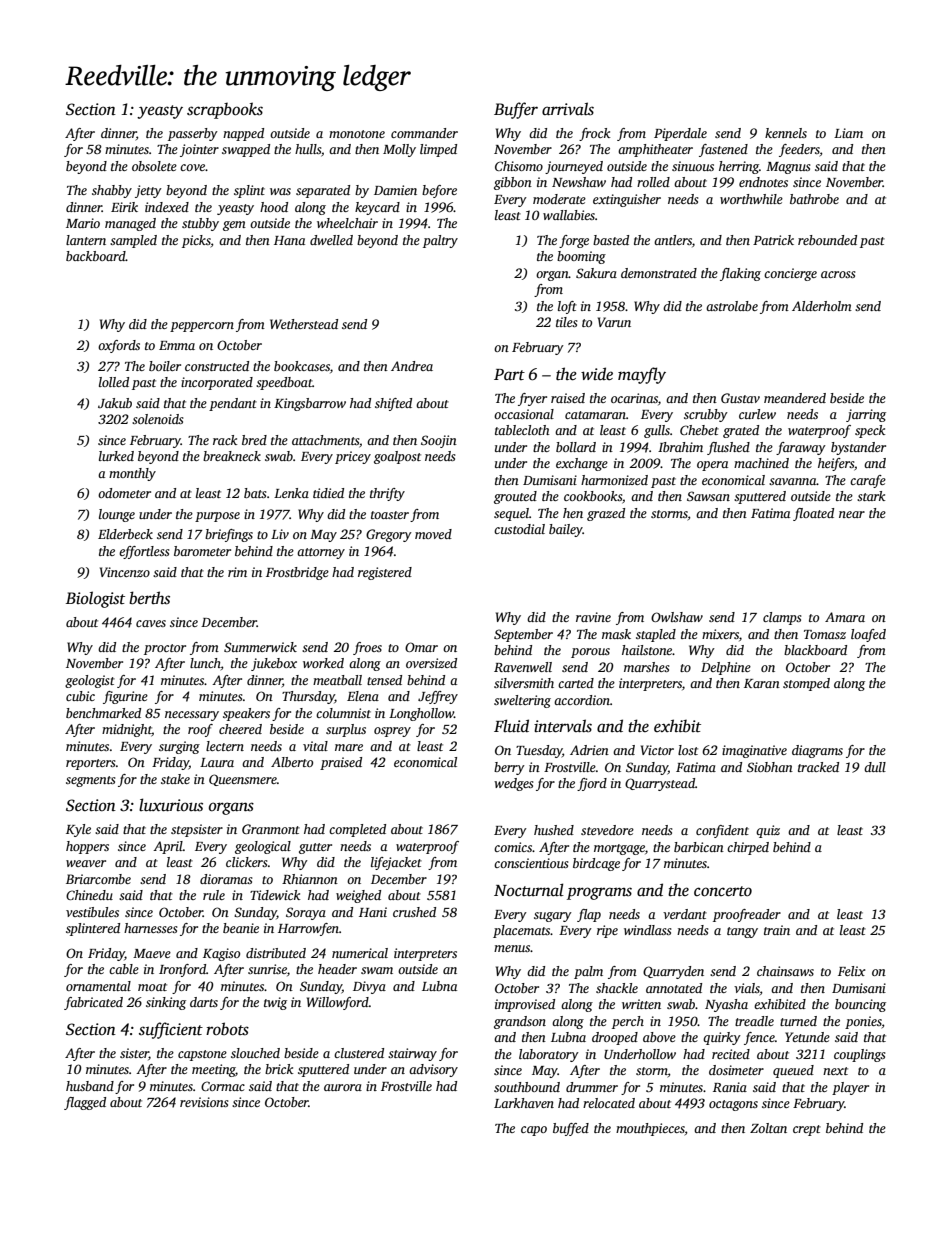  What do you see at coordinates (85, 1103) in the image?
I see `flagged` at bounding box center [85, 1103].
